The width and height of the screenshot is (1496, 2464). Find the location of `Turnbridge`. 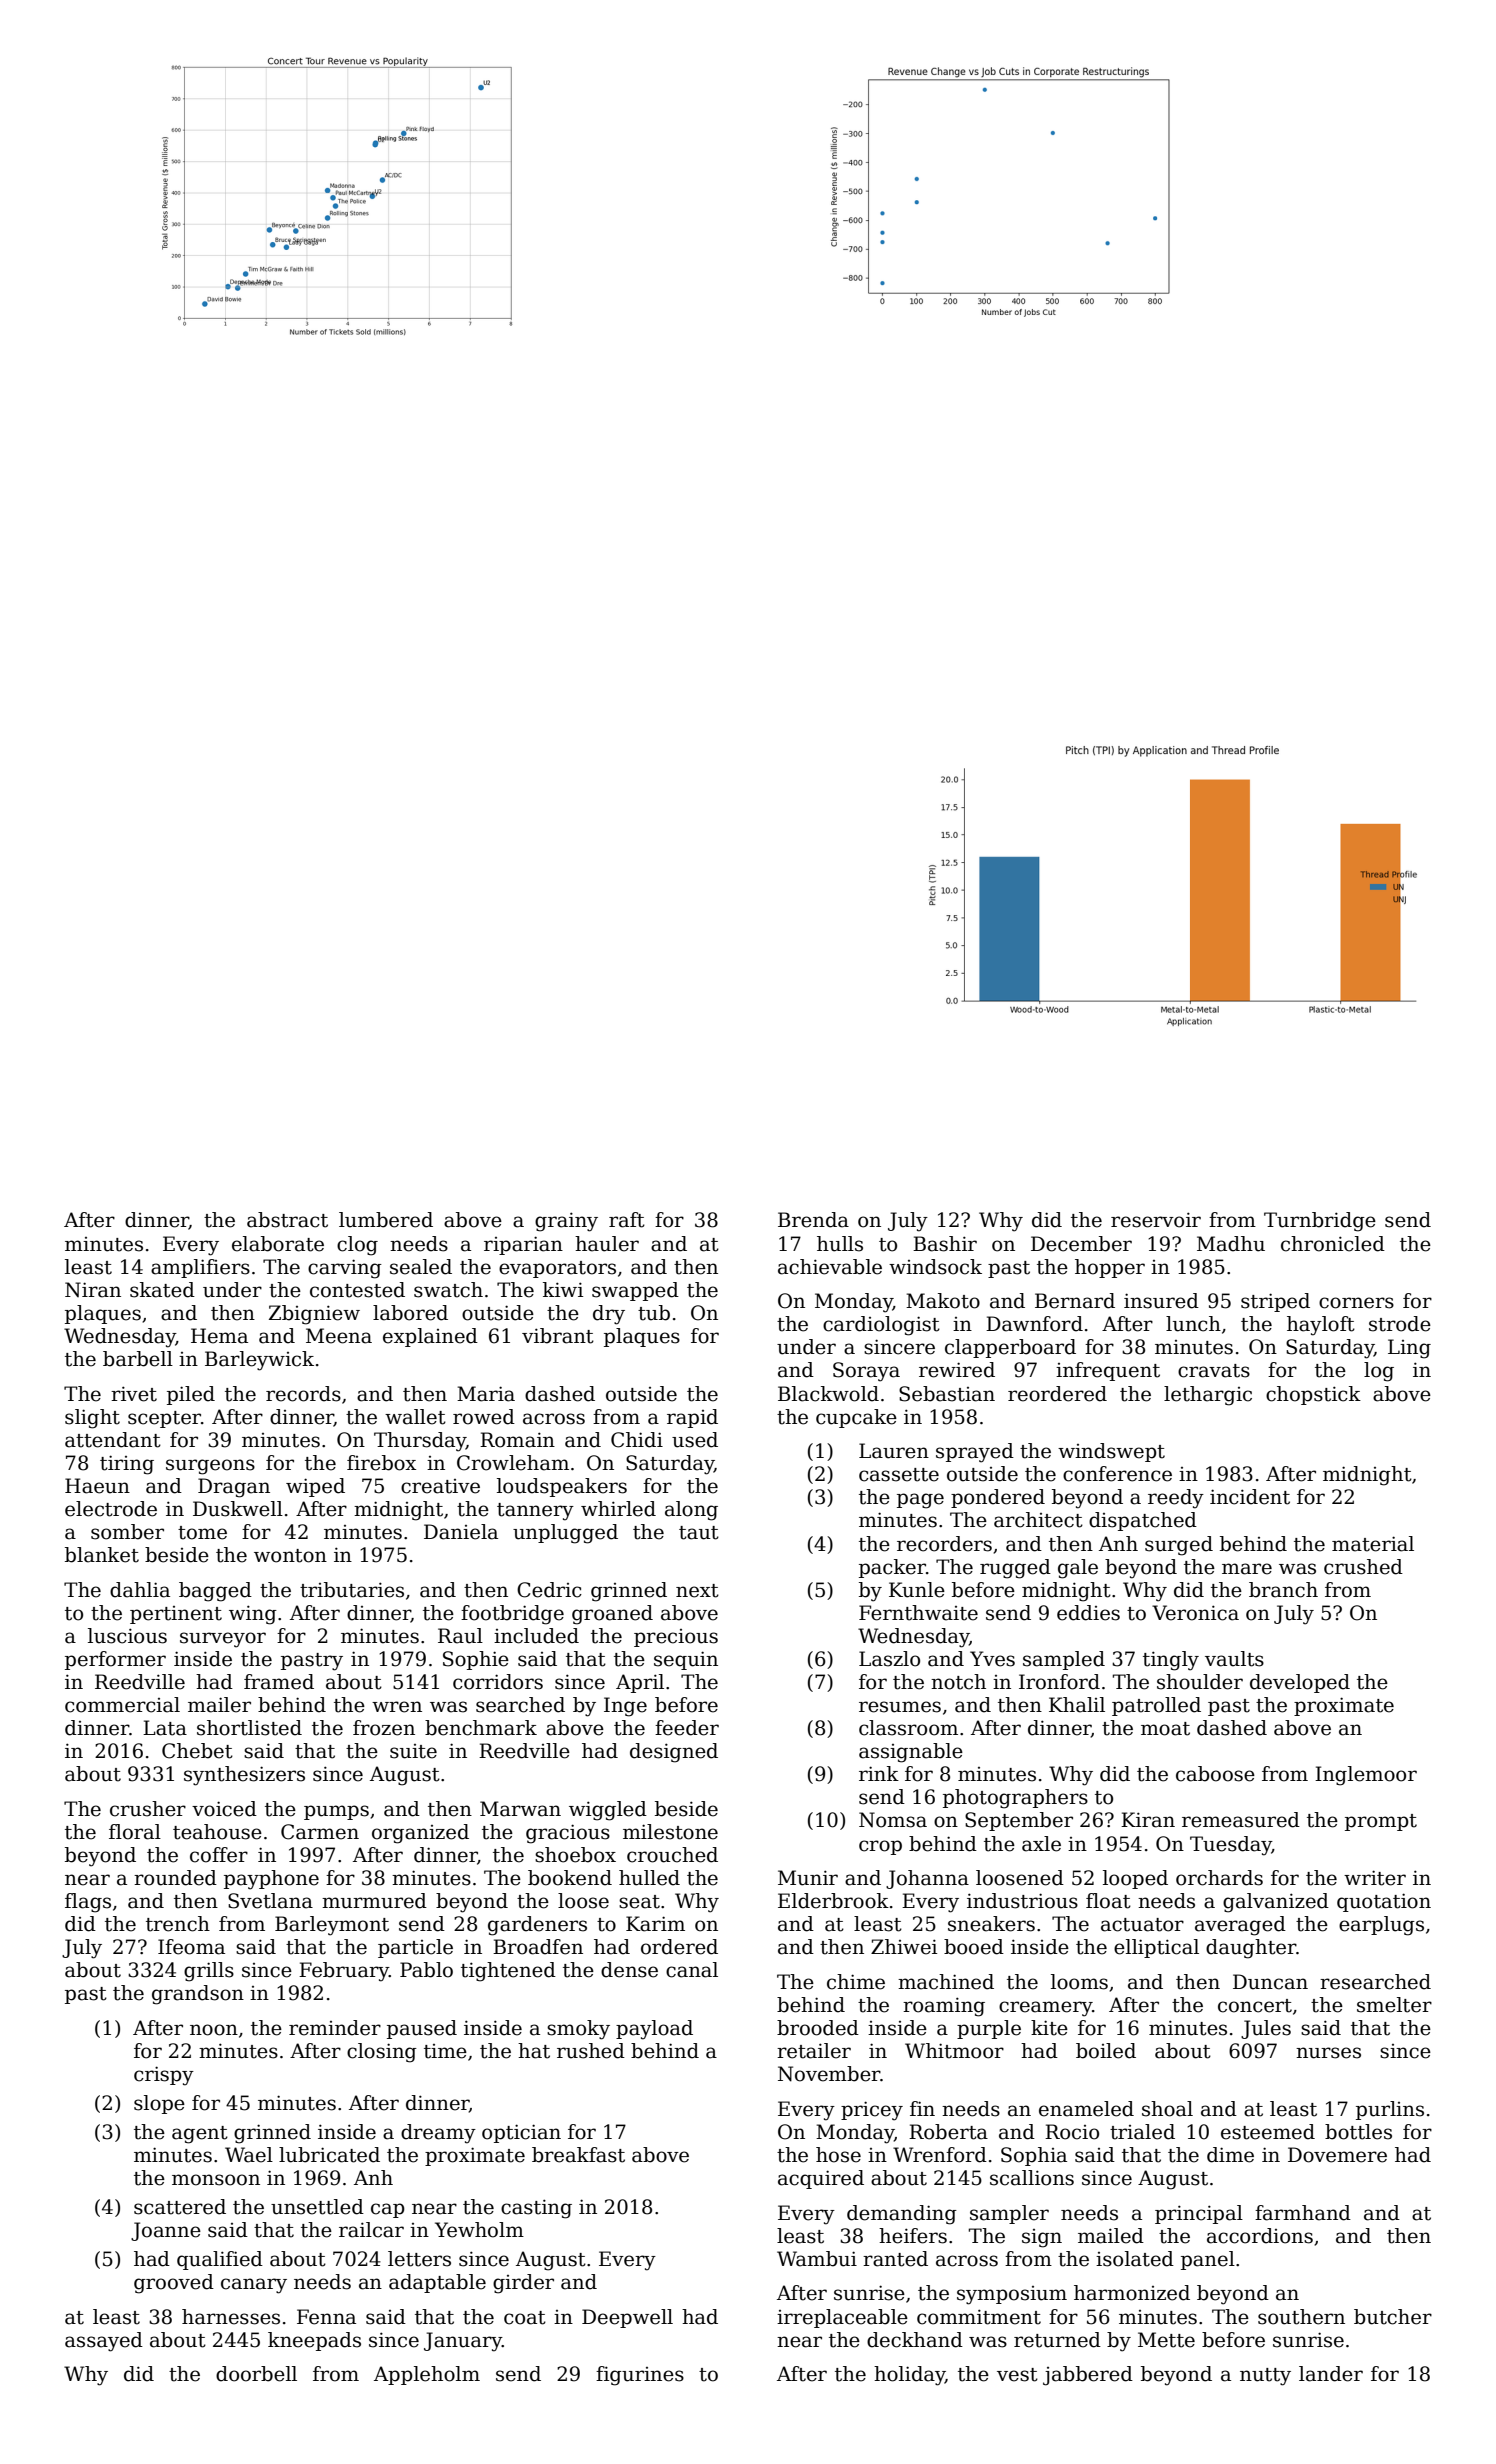

Turnbridge is located at coordinates (1320, 1222).
